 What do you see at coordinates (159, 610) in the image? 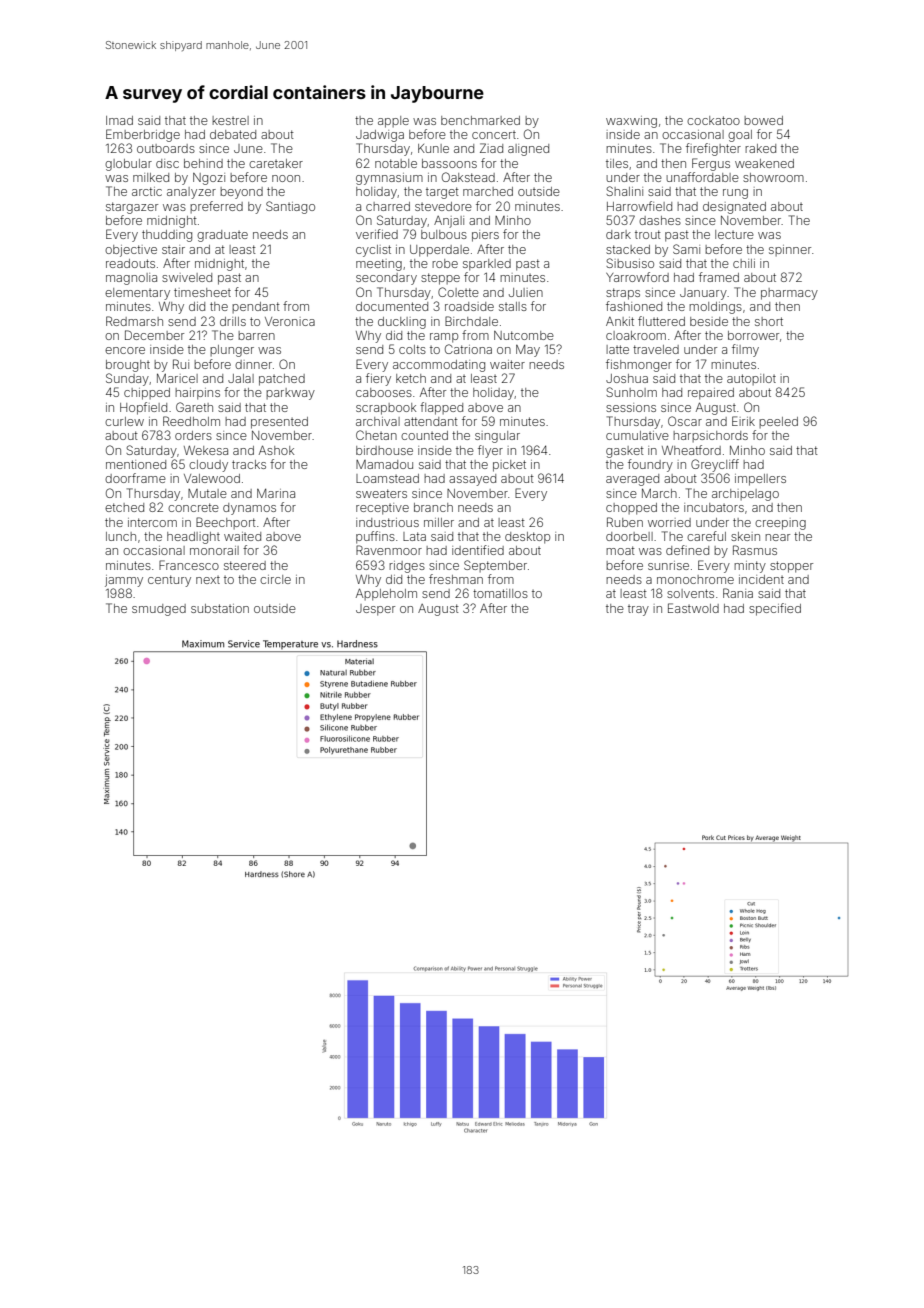
I see `smudged` at bounding box center [159, 610].
